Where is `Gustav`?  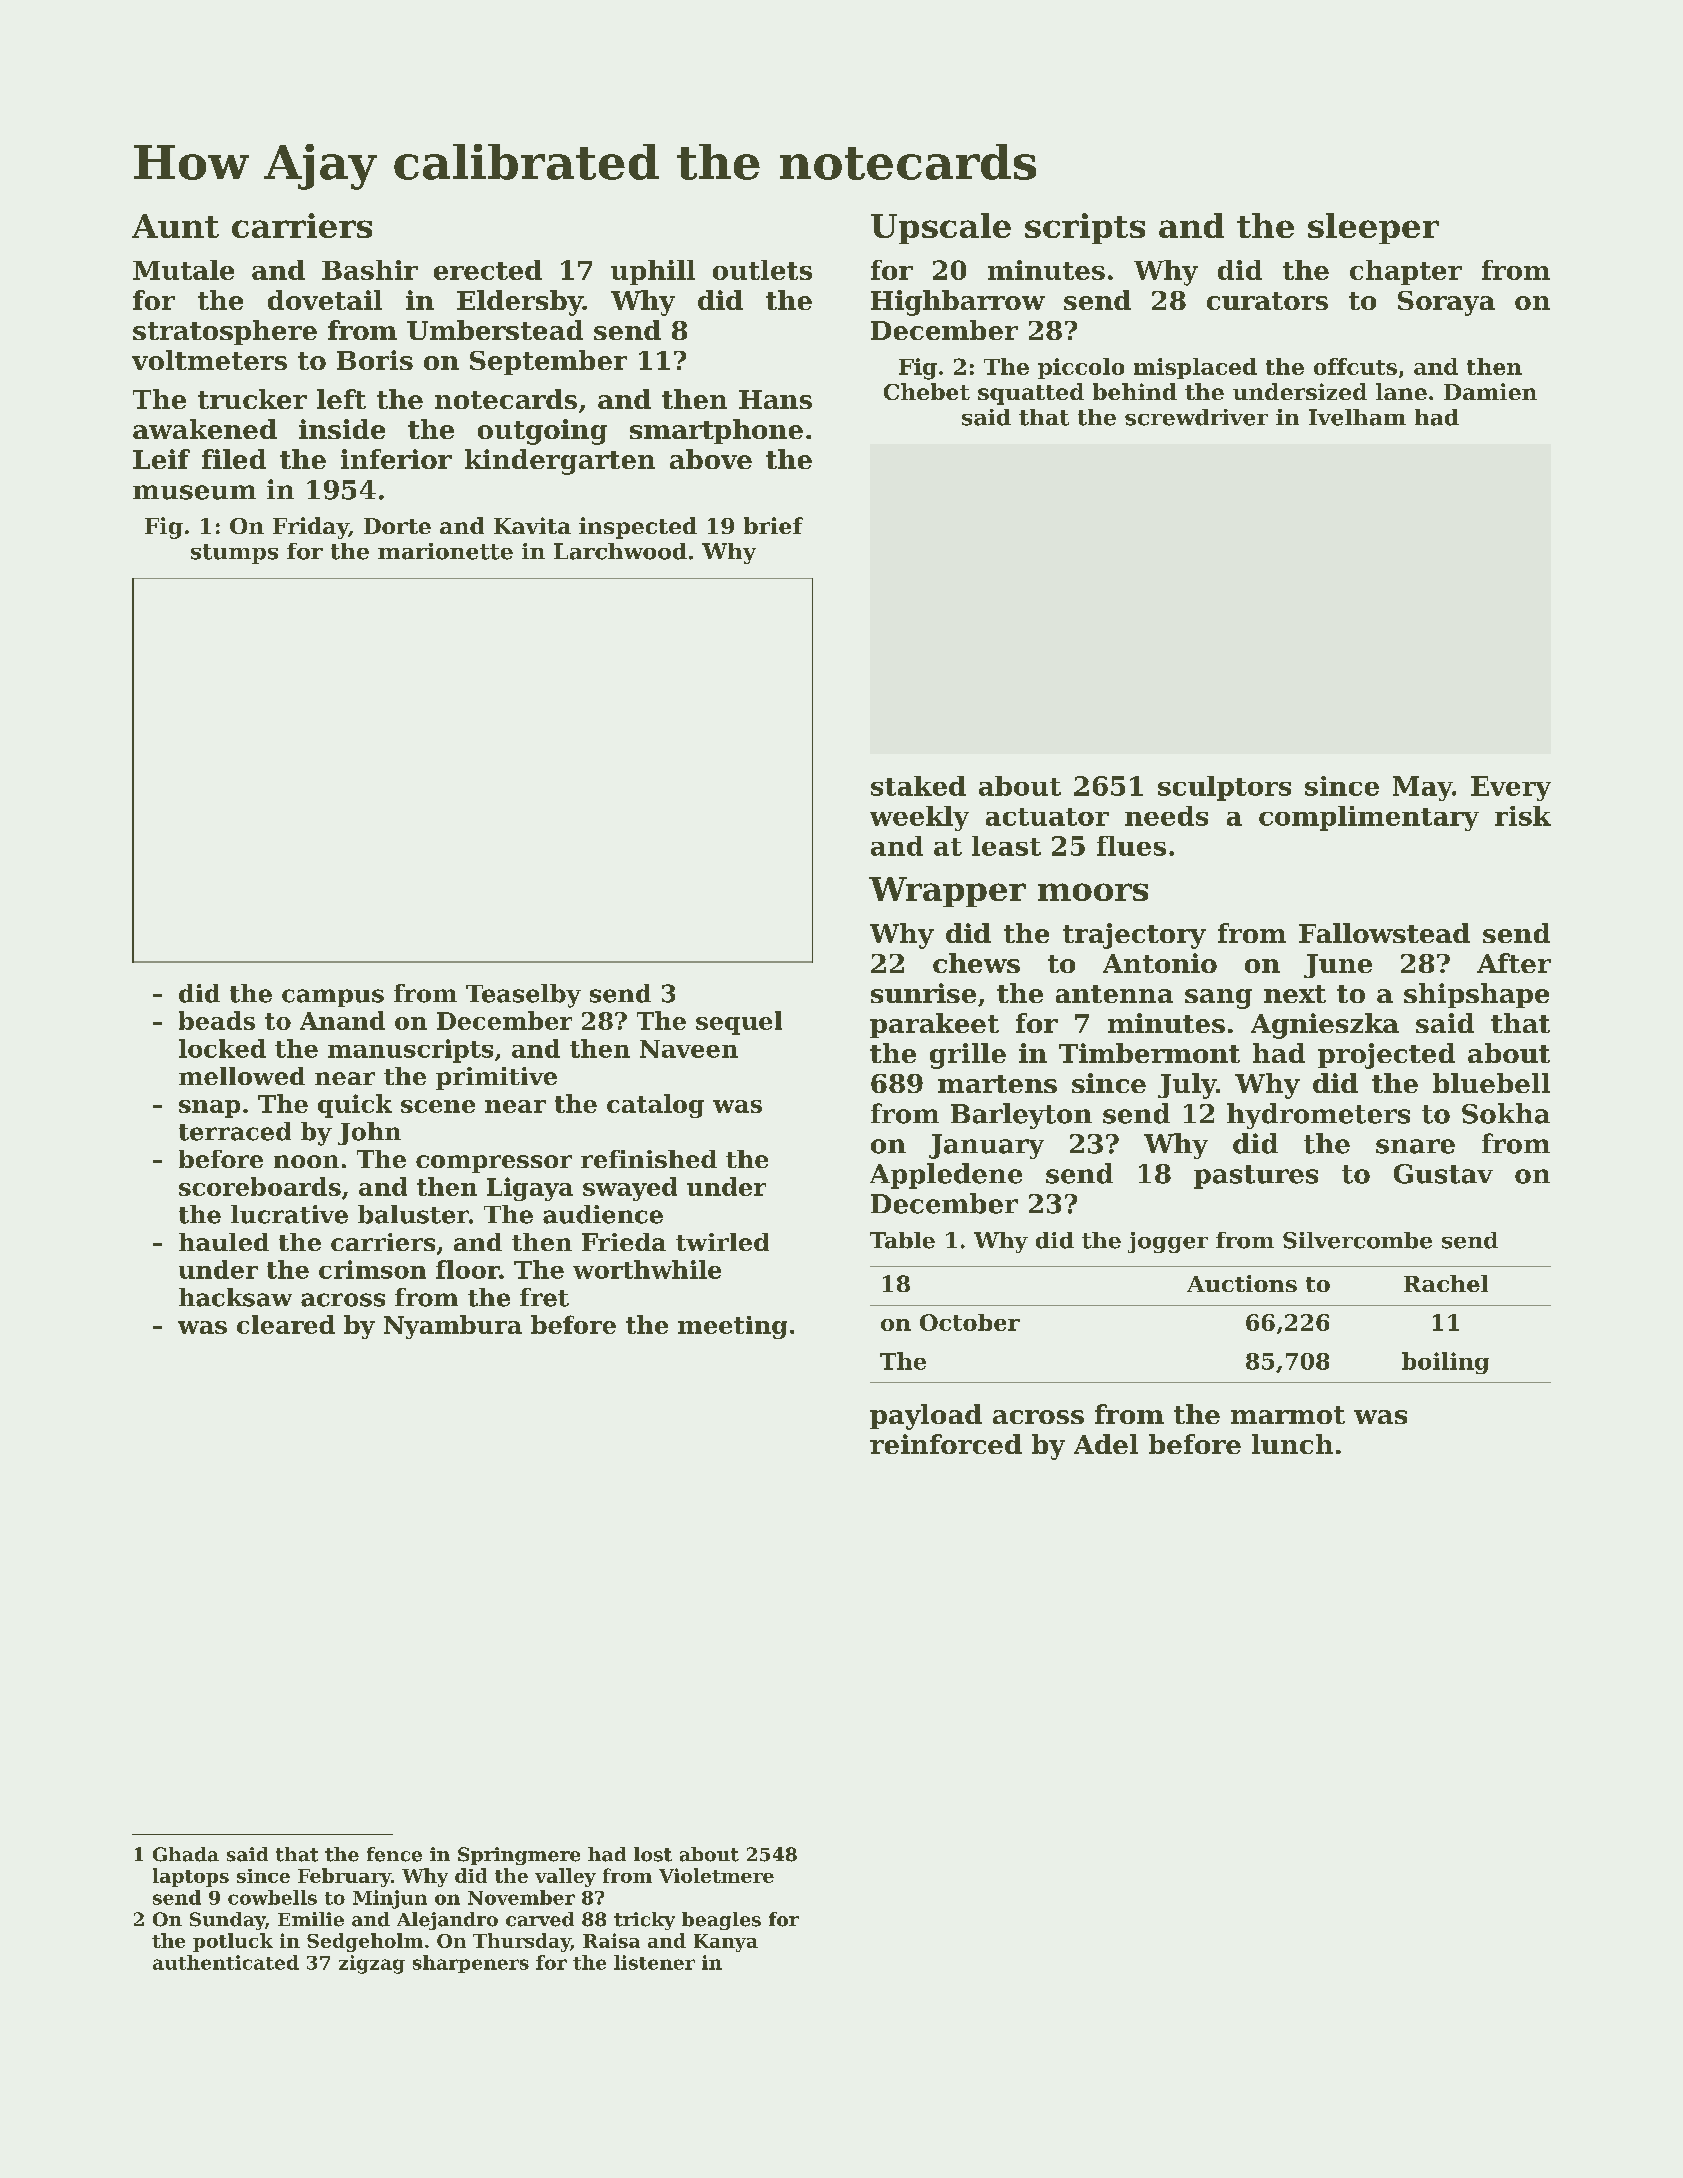 Gustav is located at coordinates (1443, 1174).
